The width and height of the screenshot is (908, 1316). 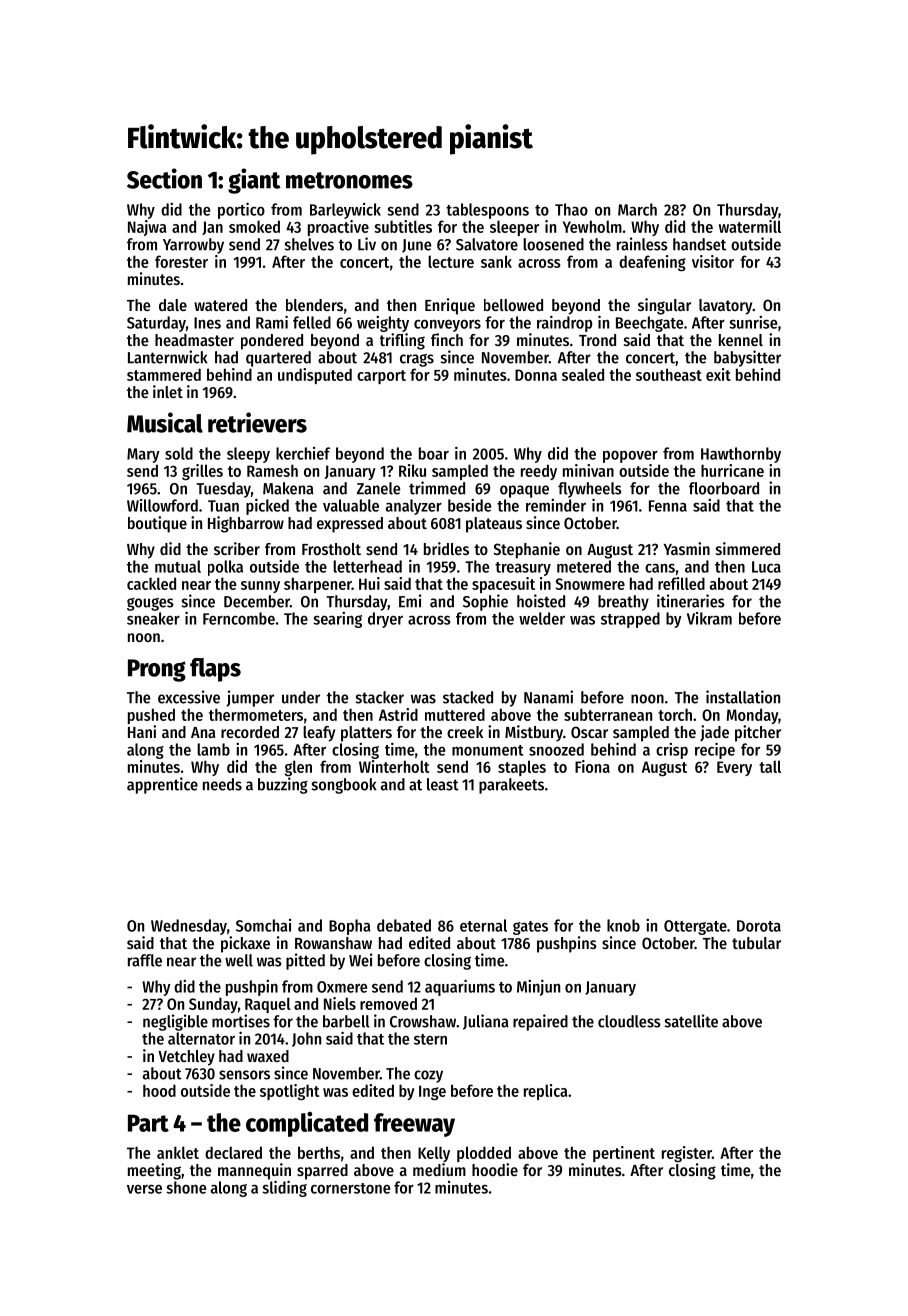 I want to click on Part, so click(x=148, y=1123).
